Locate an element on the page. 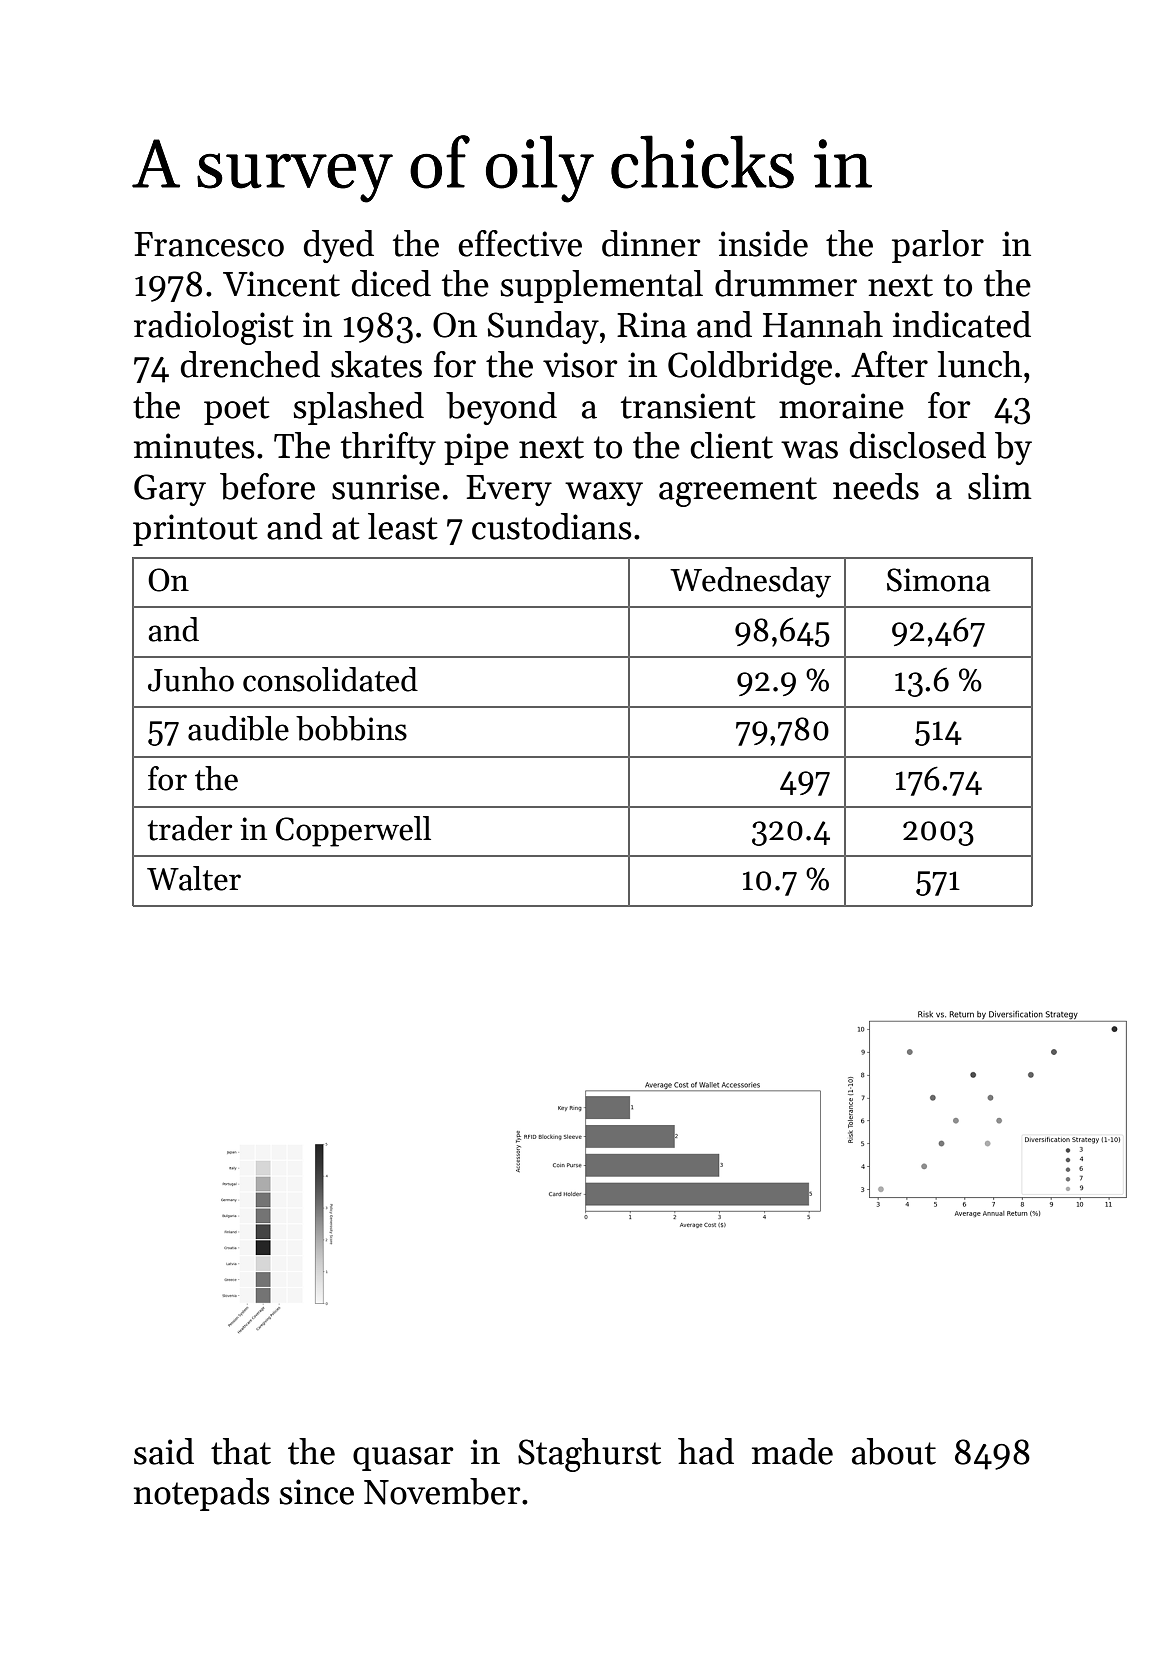 The image size is (1165, 1654). made is located at coordinates (792, 1451).
